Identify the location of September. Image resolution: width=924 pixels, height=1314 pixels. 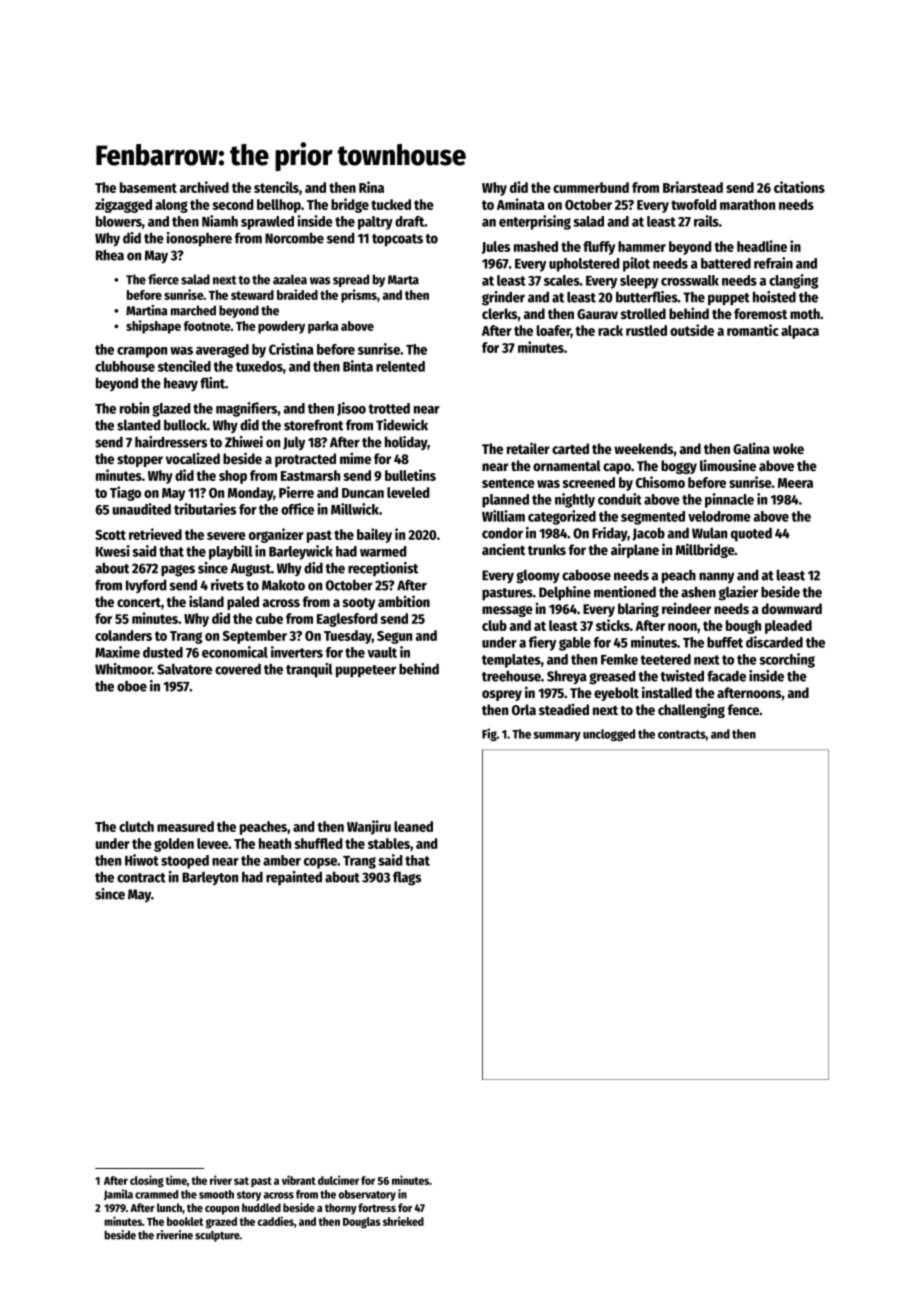
(254, 637).
